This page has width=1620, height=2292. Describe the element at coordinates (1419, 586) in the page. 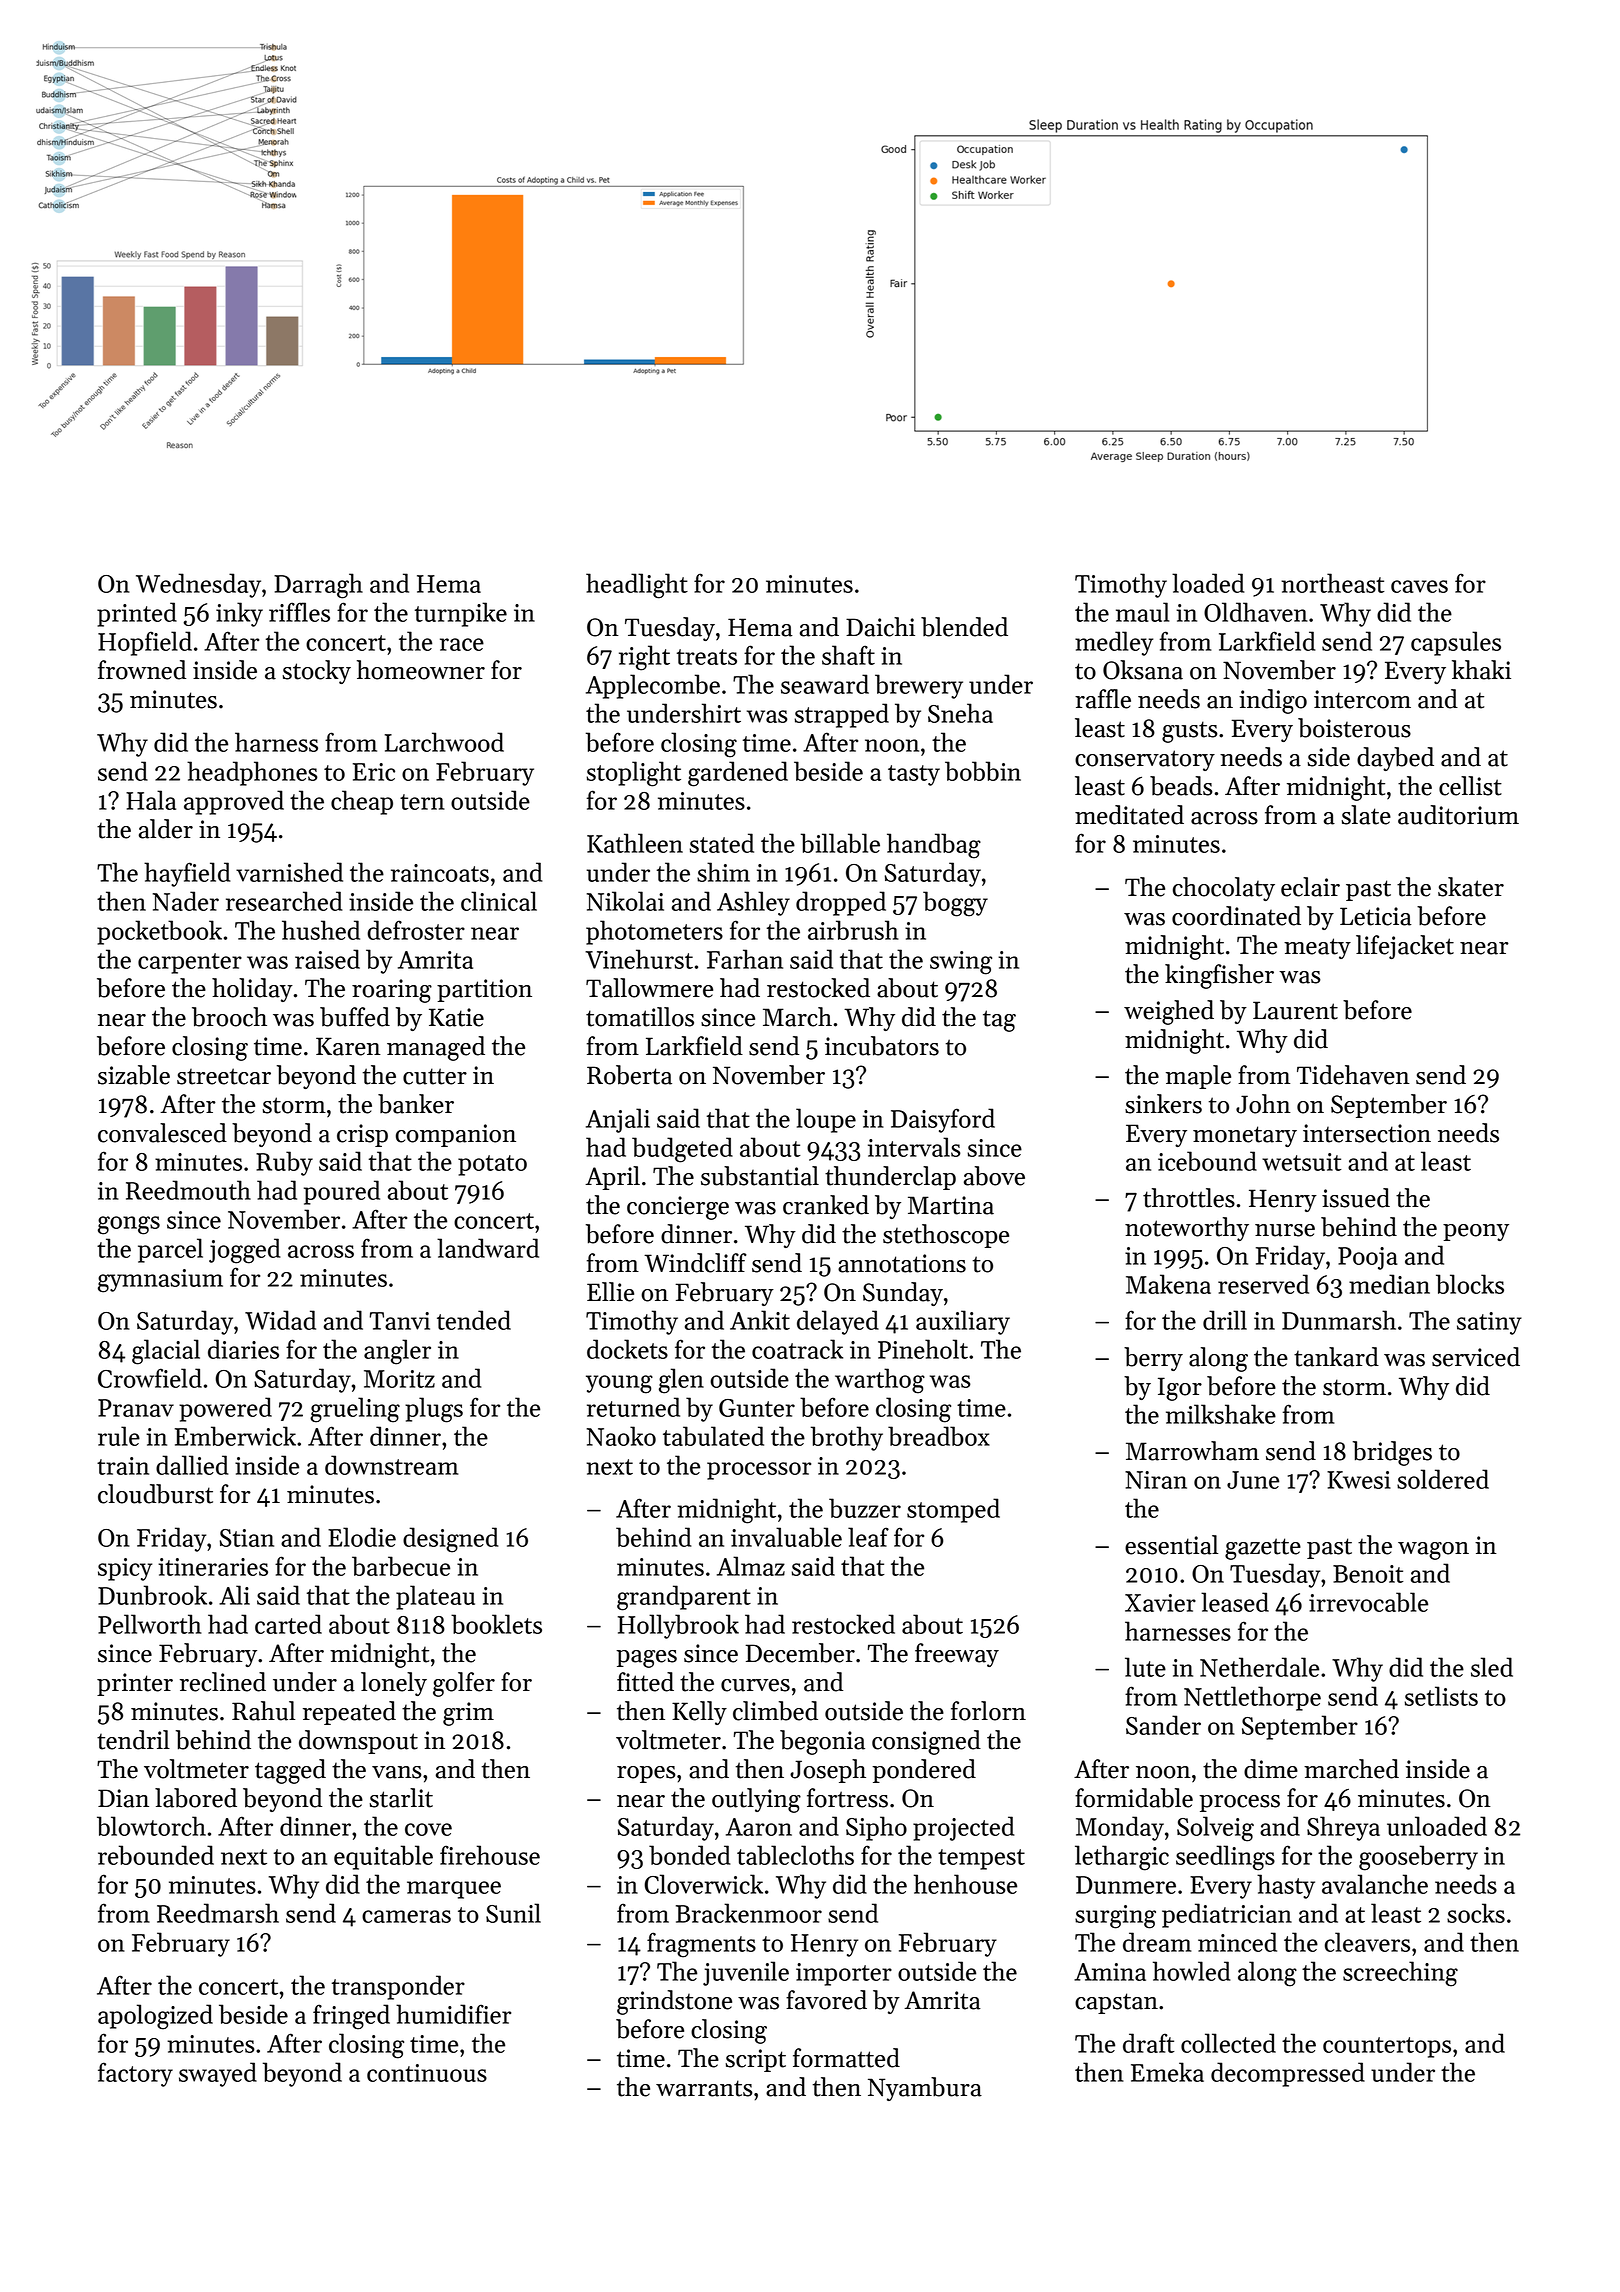

I see `caves` at that location.
